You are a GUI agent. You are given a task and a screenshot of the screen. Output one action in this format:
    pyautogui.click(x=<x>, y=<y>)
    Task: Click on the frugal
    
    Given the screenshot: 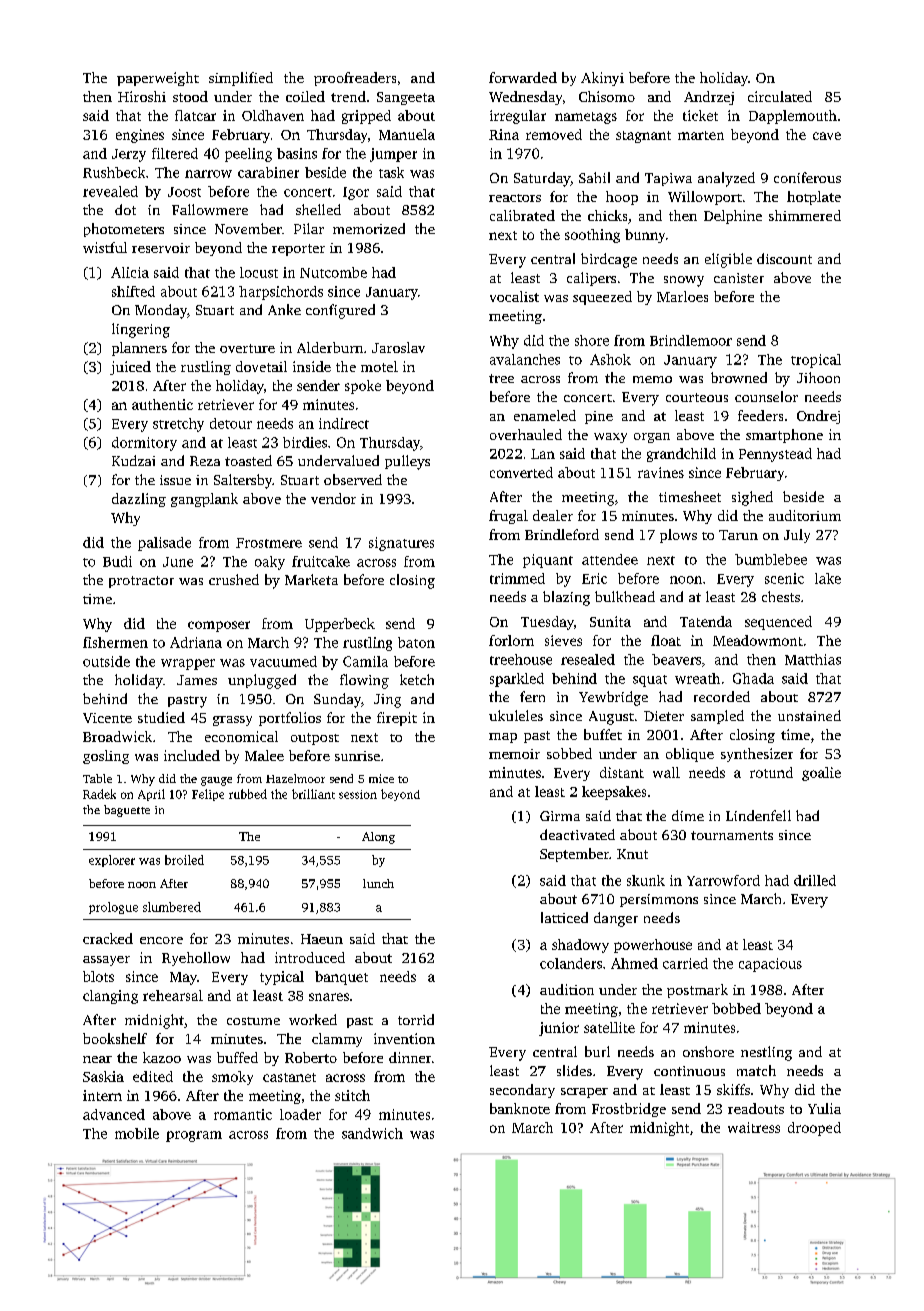 What is the action you would take?
    pyautogui.click(x=508, y=517)
